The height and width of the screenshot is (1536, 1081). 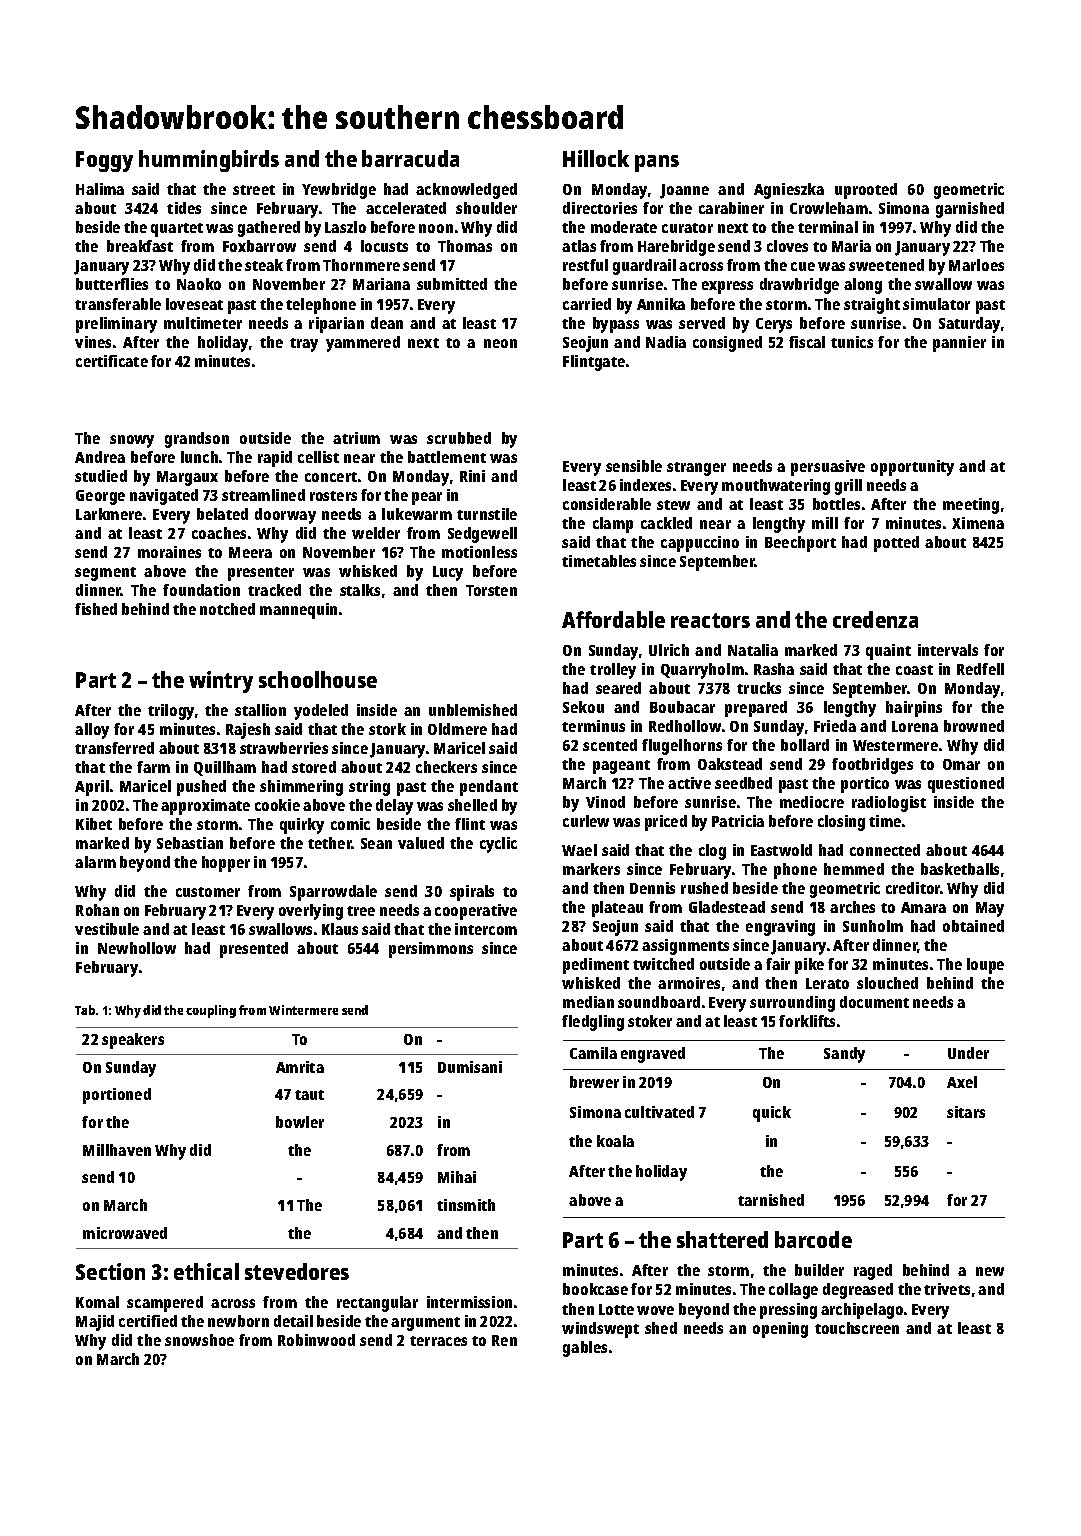 What do you see at coordinates (969, 325) in the screenshot?
I see `Saturday` at bounding box center [969, 325].
